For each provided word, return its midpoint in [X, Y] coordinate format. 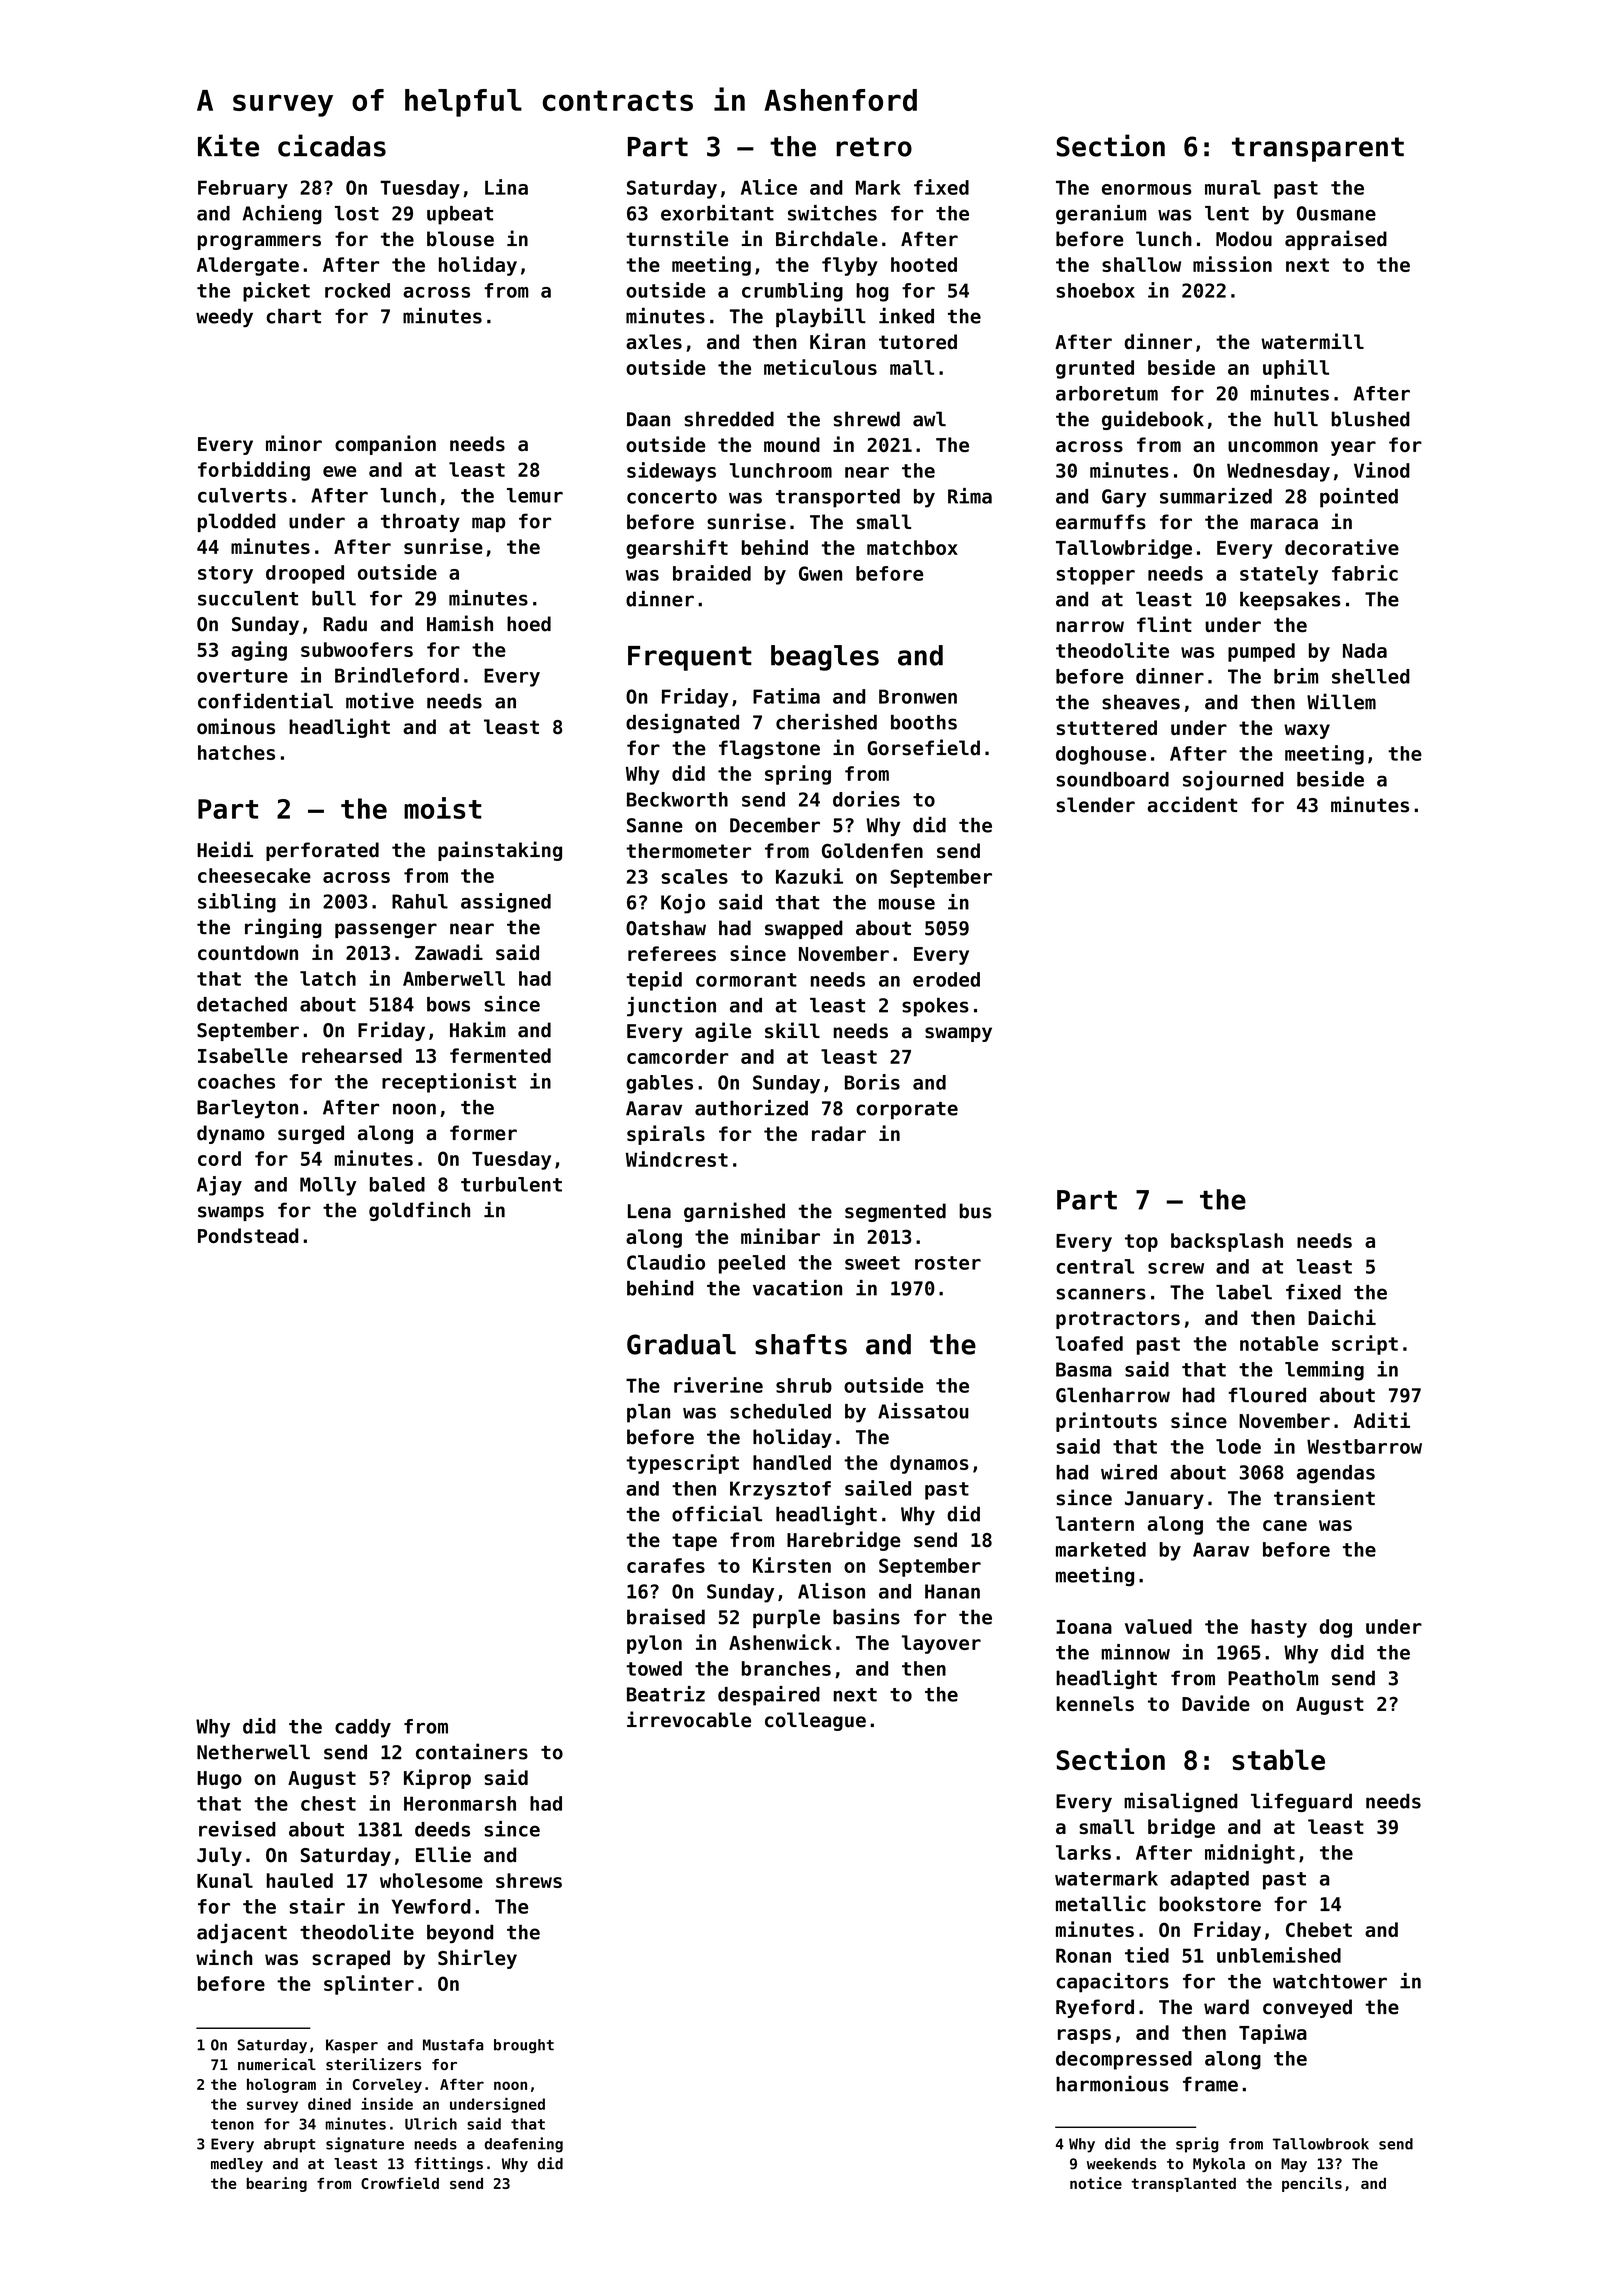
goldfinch [419, 1211]
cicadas [332, 145]
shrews [529, 1880]
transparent [1318, 149]
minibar [780, 1236]
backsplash [1227, 1242]
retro [874, 147]
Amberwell [454, 978]
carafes [666, 1565]
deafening [524, 2145]
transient [1324, 1497]
